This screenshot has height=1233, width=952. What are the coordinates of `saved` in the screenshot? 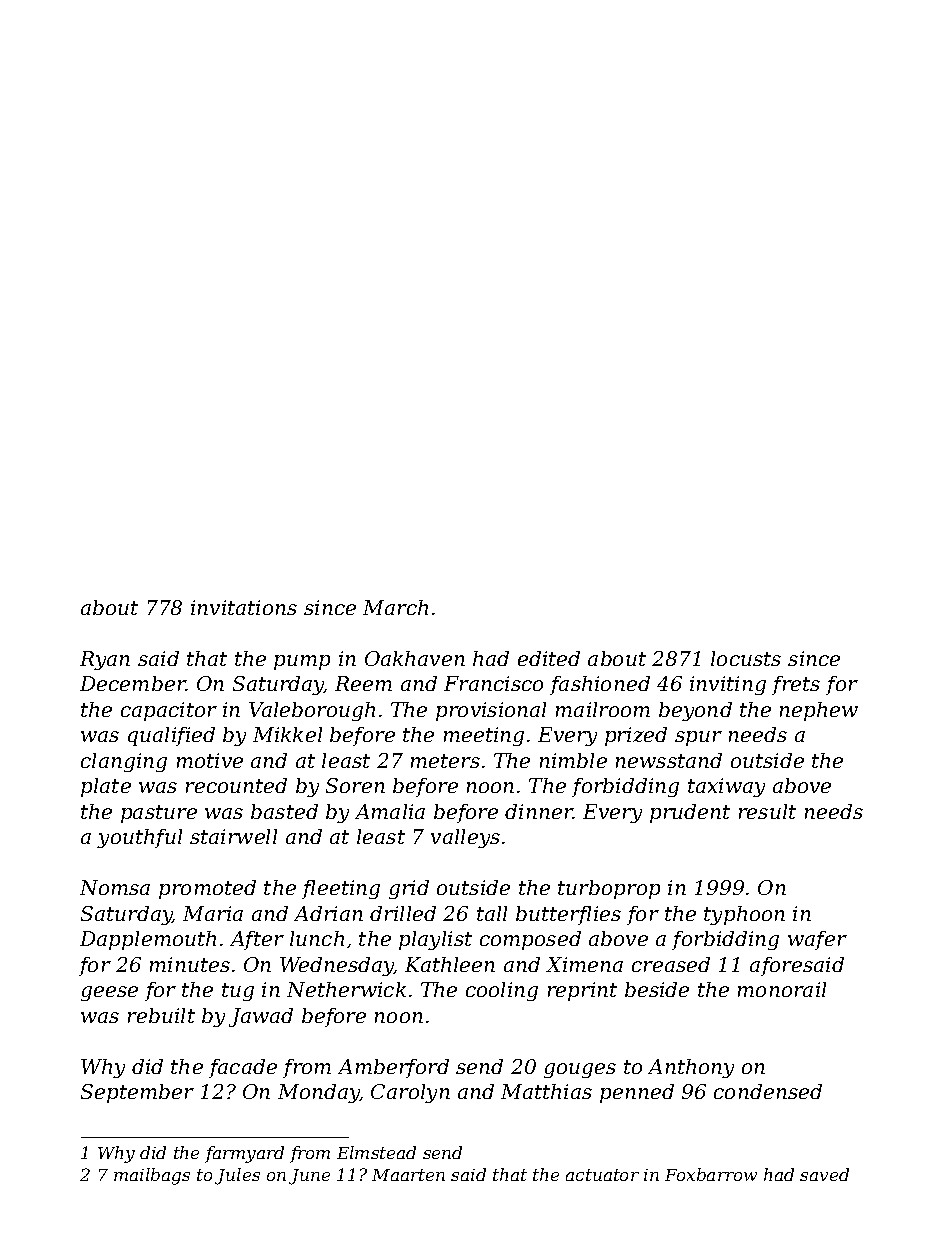 It's located at (824, 1174).
